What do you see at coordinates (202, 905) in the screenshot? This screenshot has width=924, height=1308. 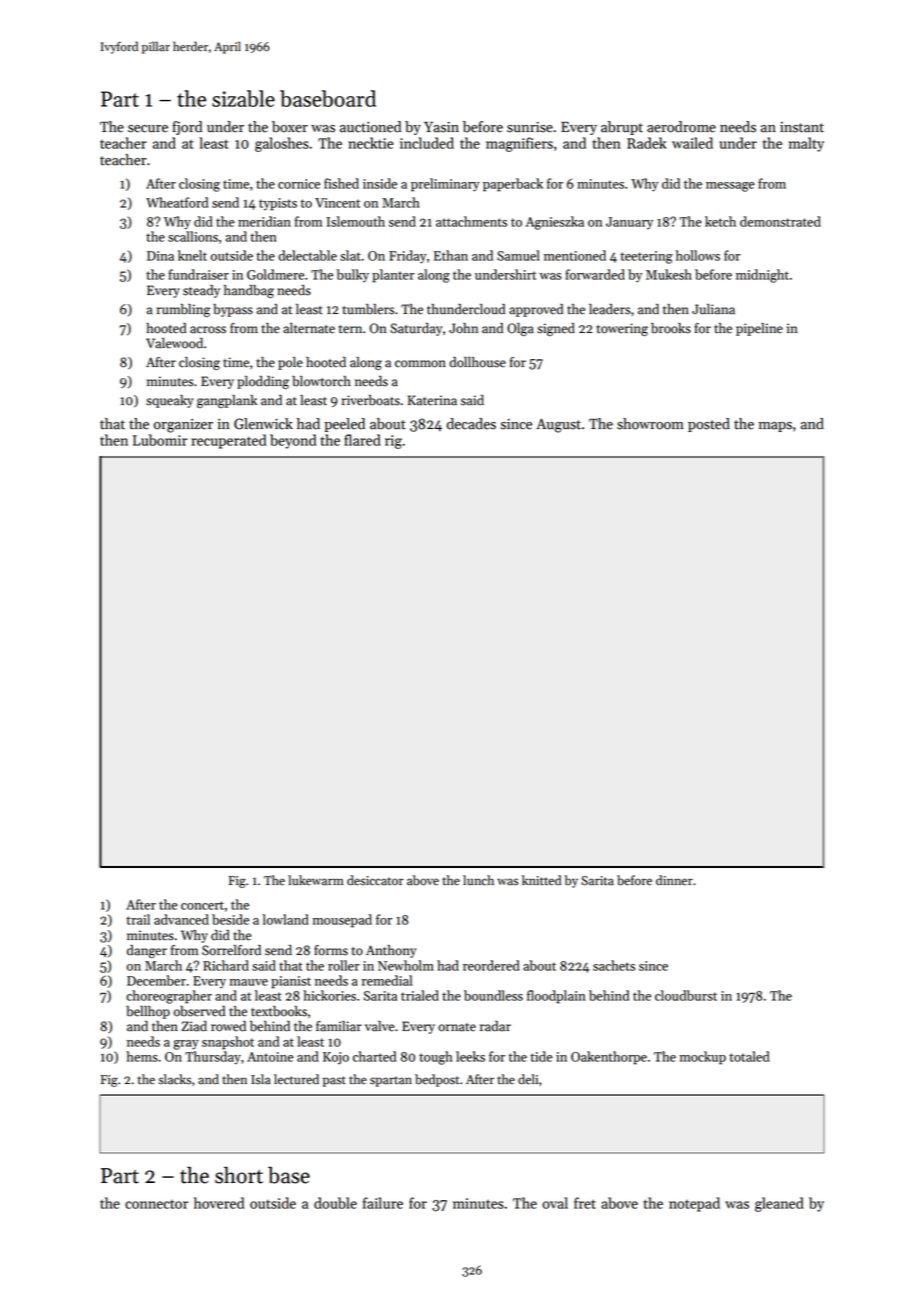 I see `concert` at bounding box center [202, 905].
